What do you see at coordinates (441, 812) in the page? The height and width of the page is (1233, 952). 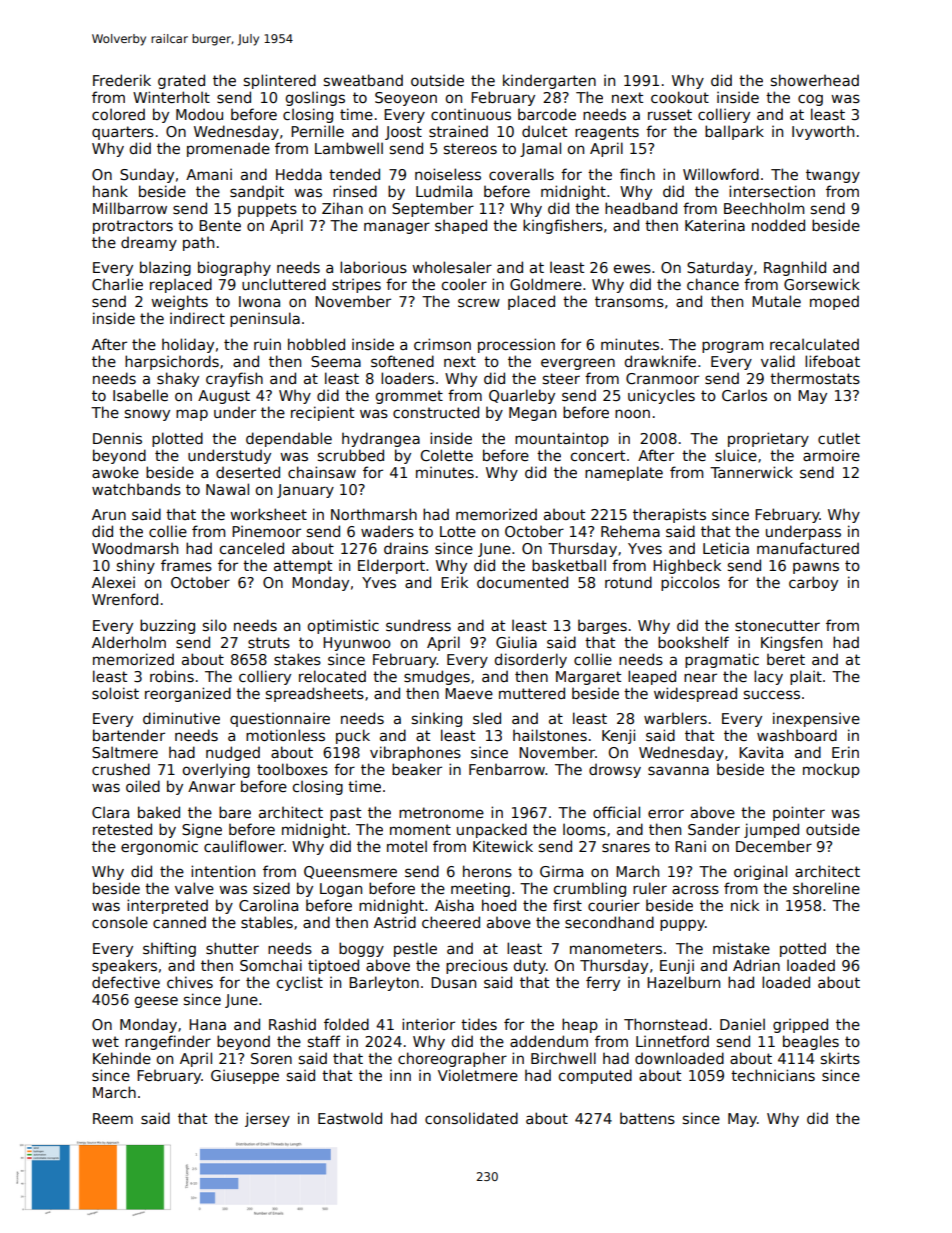 I see `metronome` at bounding box center [441, 812].
